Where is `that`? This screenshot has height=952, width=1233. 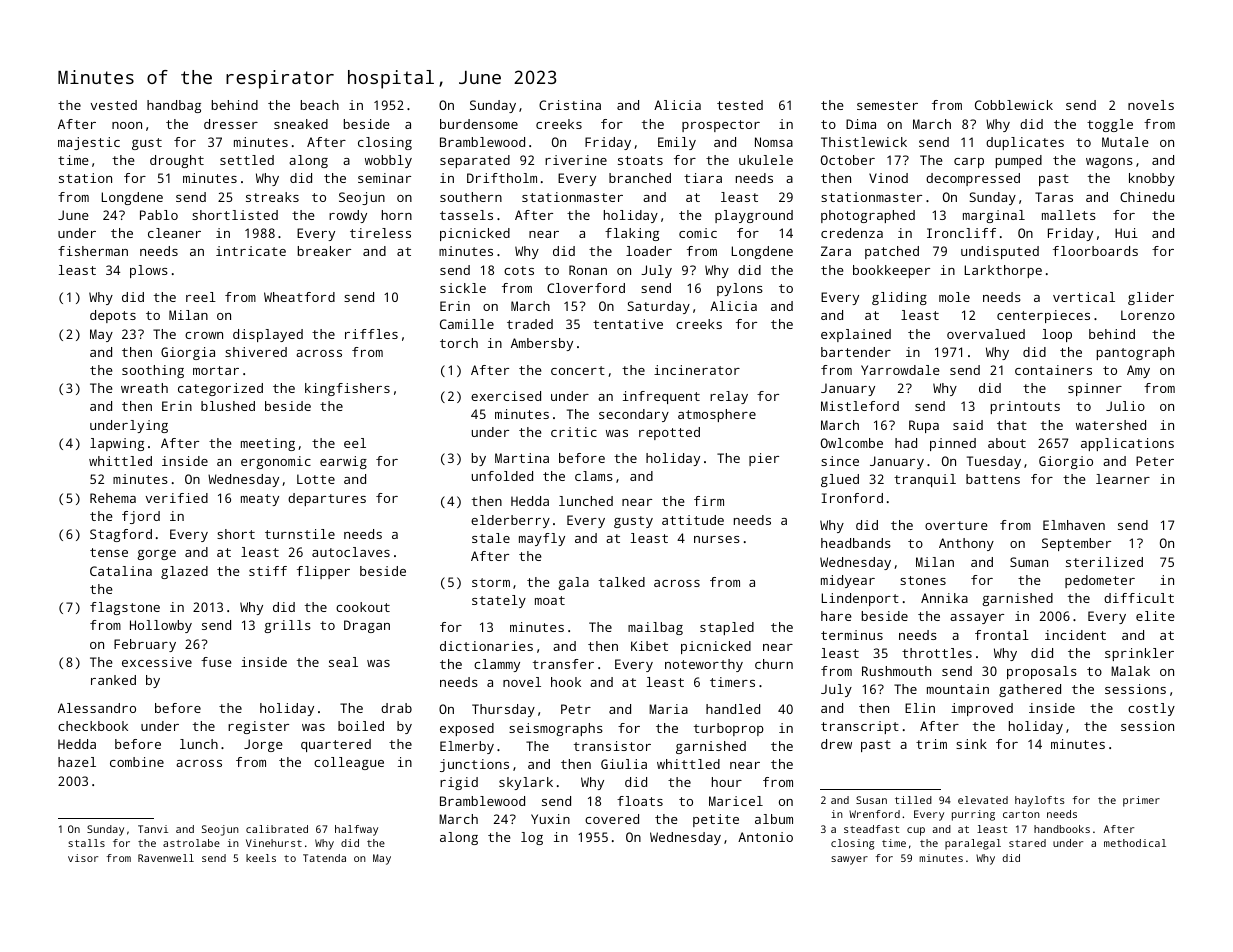
that is located at coordinates (1012, 425).
